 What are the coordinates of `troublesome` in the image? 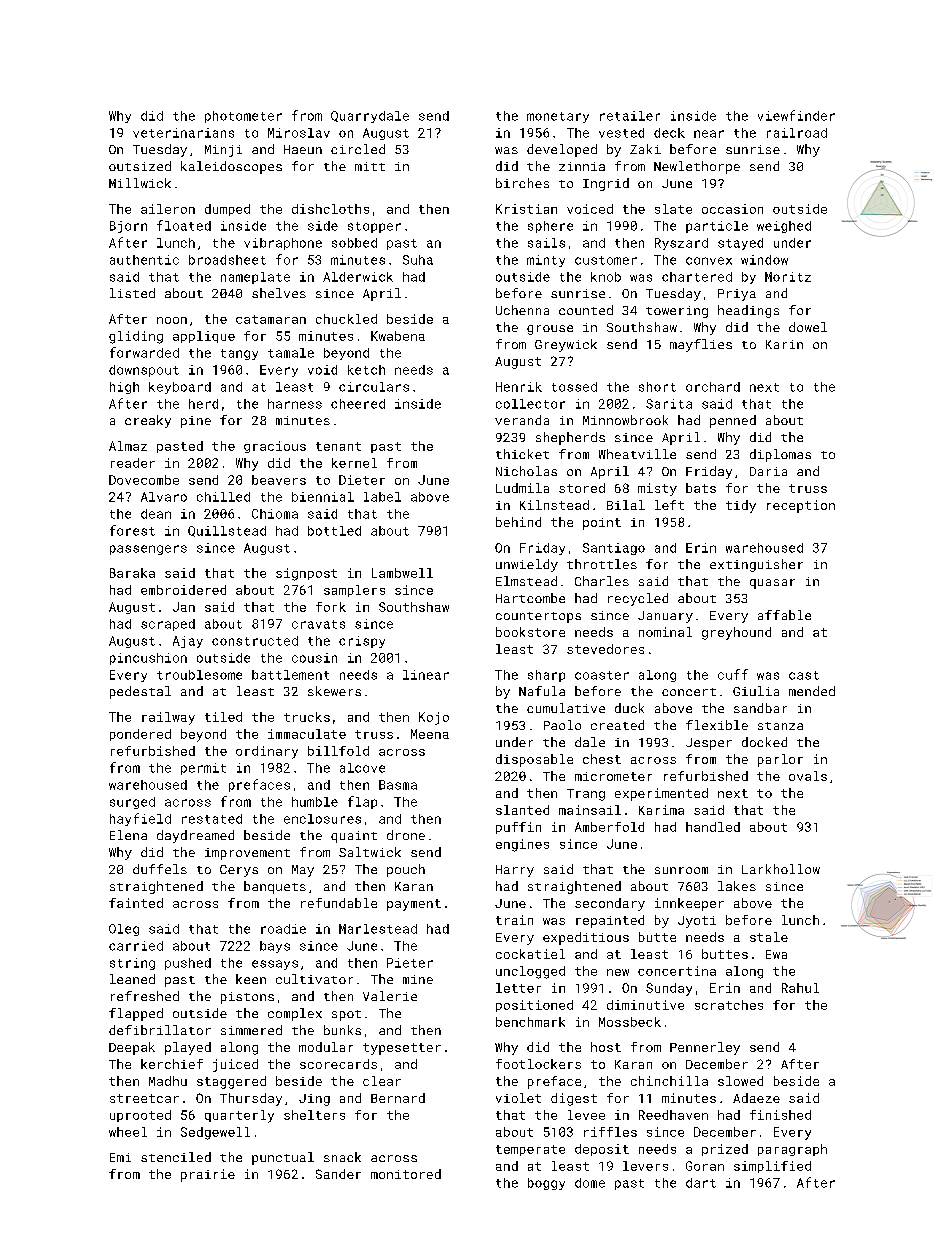 It's located at (199, 675).
